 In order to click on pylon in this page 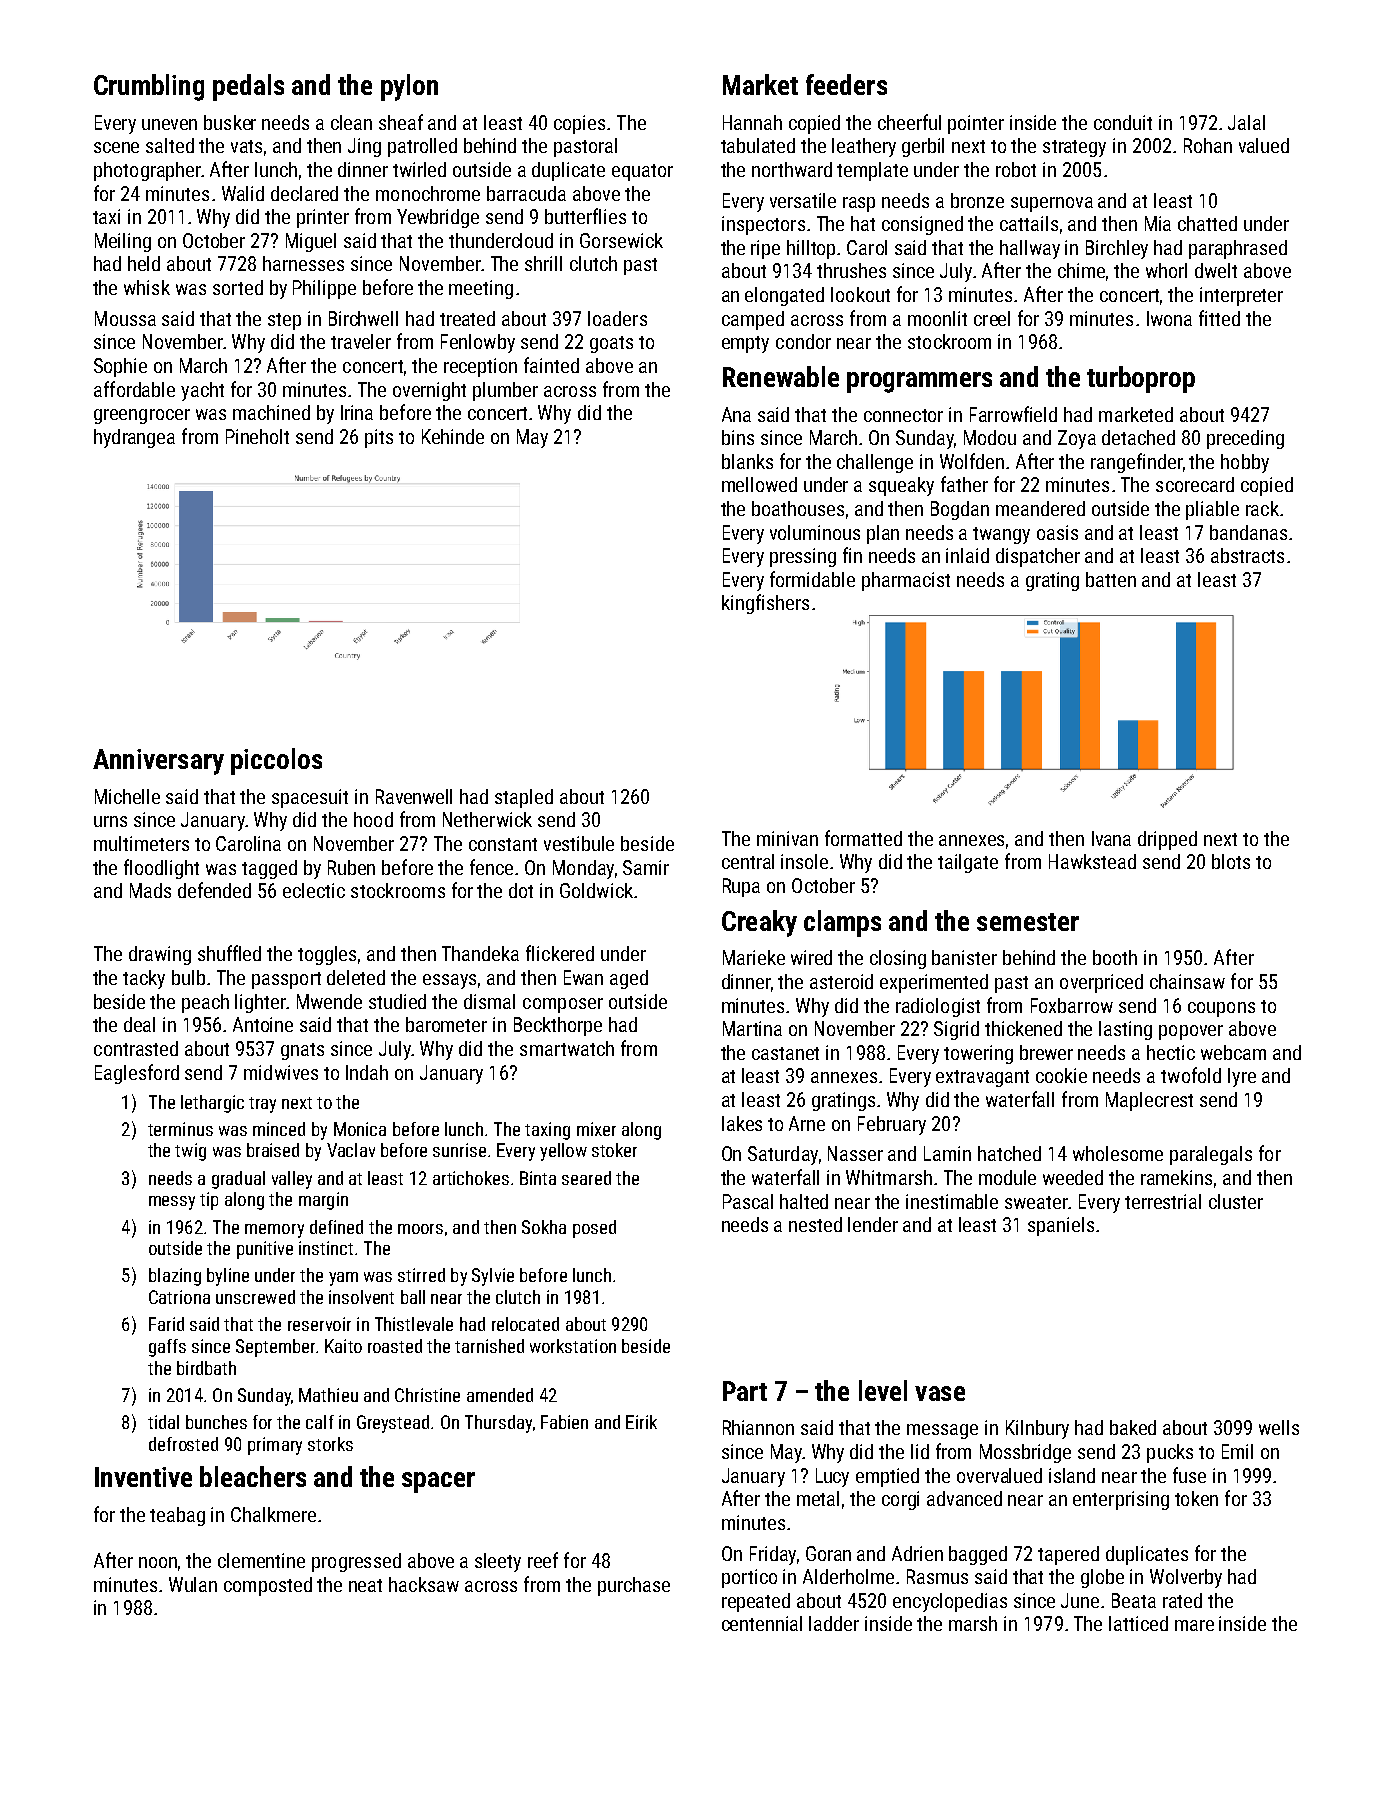, I will do `click(409, 87)`.
